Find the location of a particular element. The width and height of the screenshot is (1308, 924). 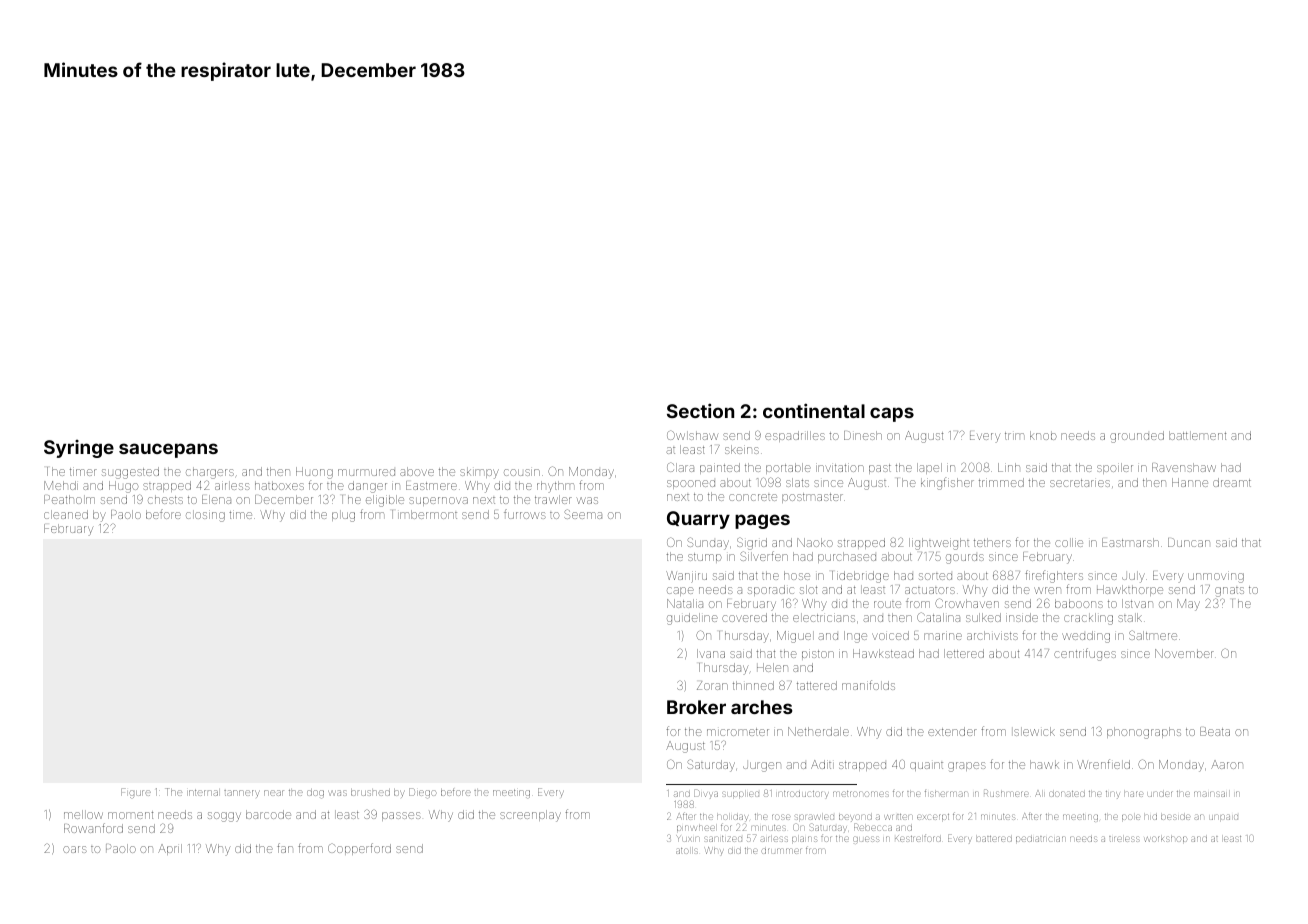

Sunday is located at coordinates (708, 543).
